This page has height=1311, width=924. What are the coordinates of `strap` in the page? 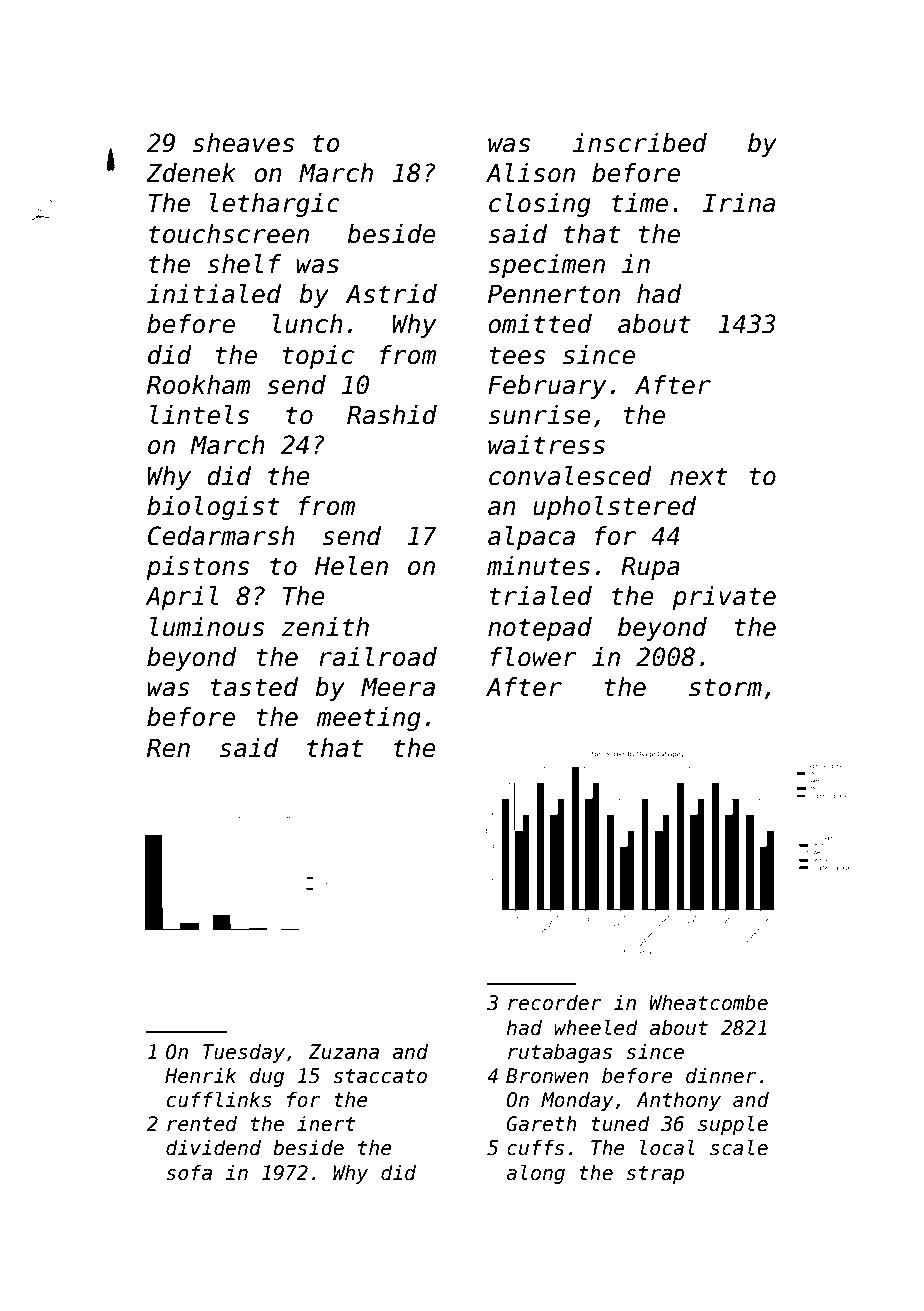 It's located at (655, 1175).
